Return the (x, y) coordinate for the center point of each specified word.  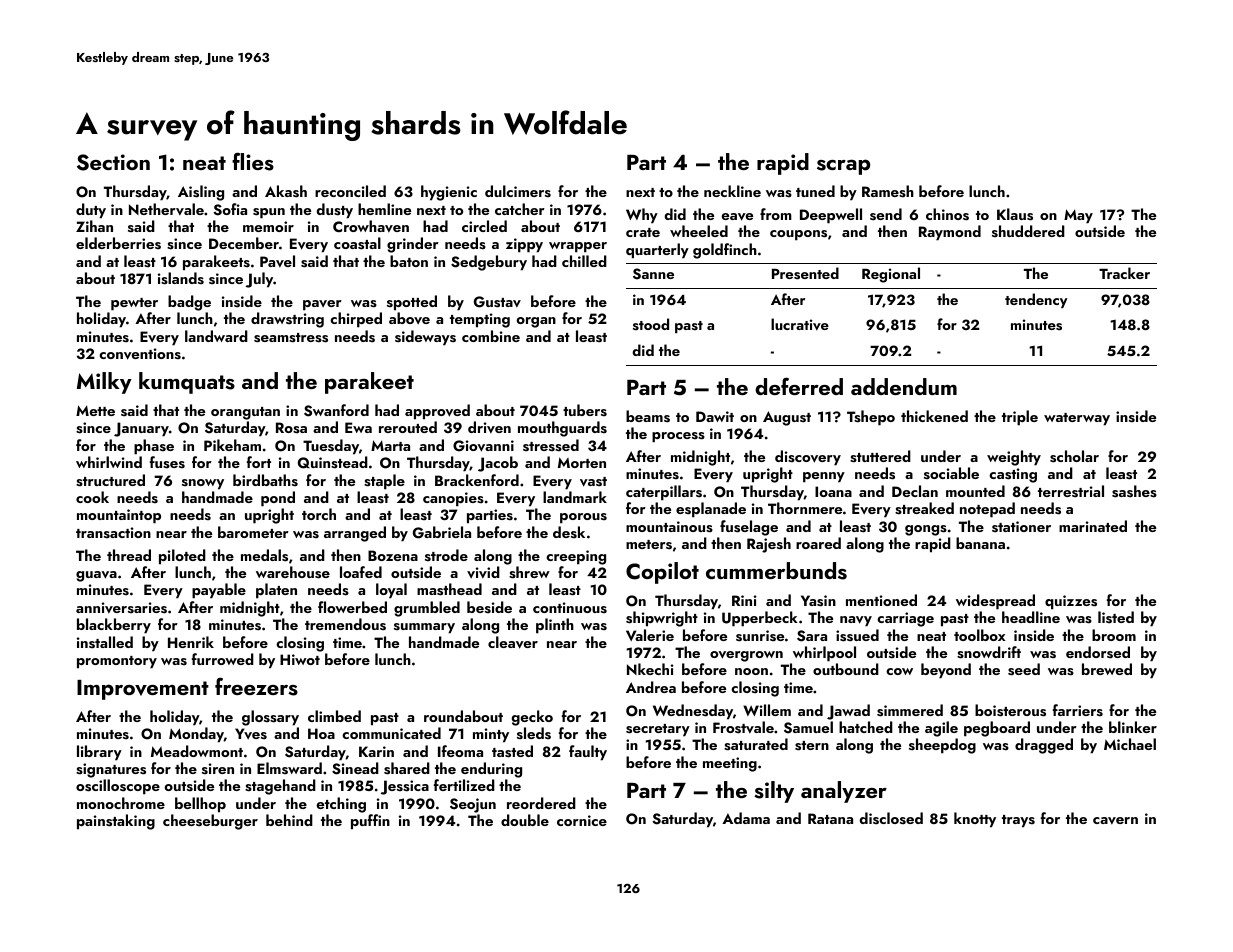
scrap (843, 167)
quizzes (1071, 602)
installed (105, 642)
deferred (799, 386)
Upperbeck (760, 619)
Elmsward (289, 768)
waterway (1077, 419)
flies (253, 161)
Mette (95, 410)
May (1078, 216)
